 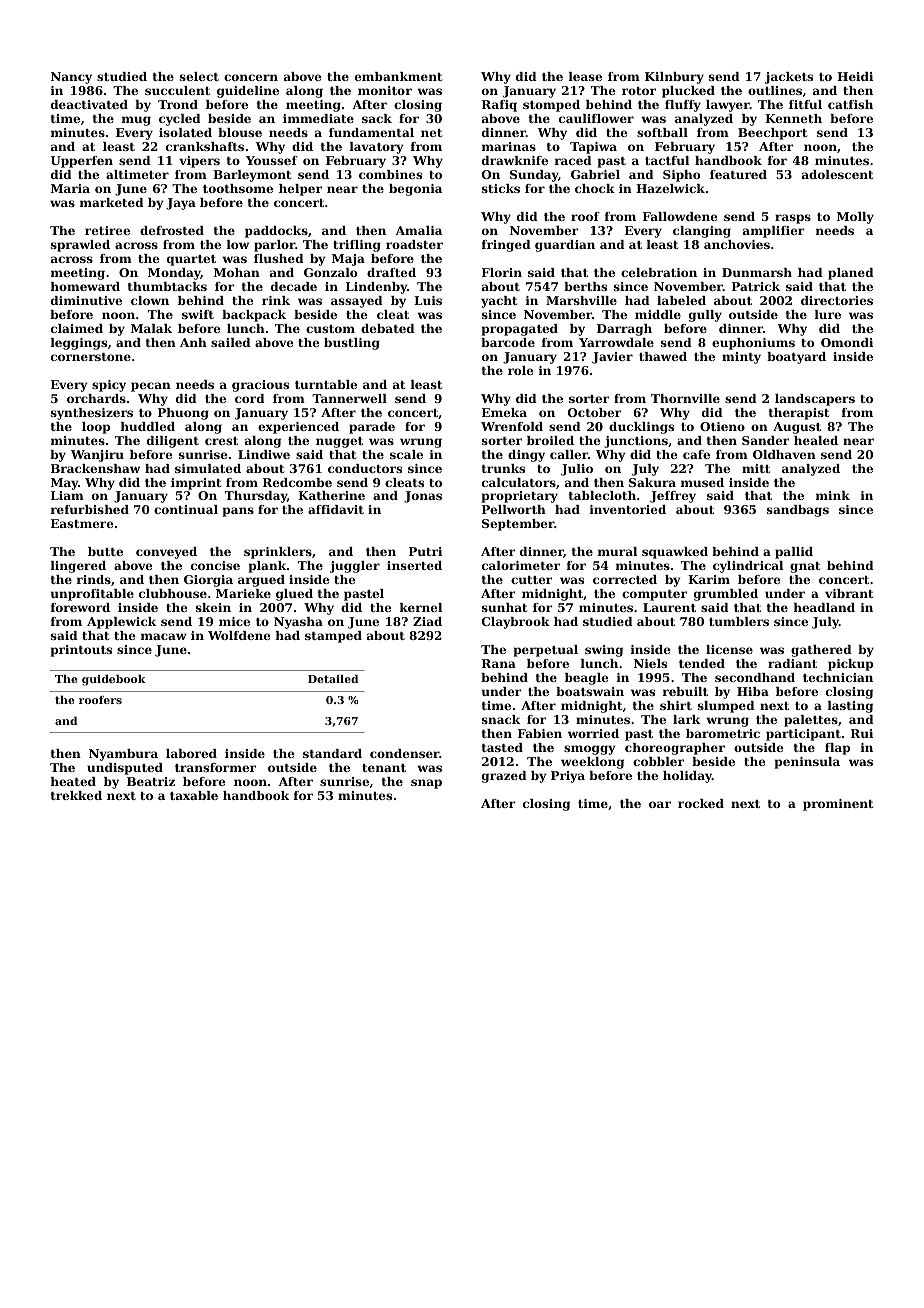 I want to click on pecan, so click(x=151, y=387).
